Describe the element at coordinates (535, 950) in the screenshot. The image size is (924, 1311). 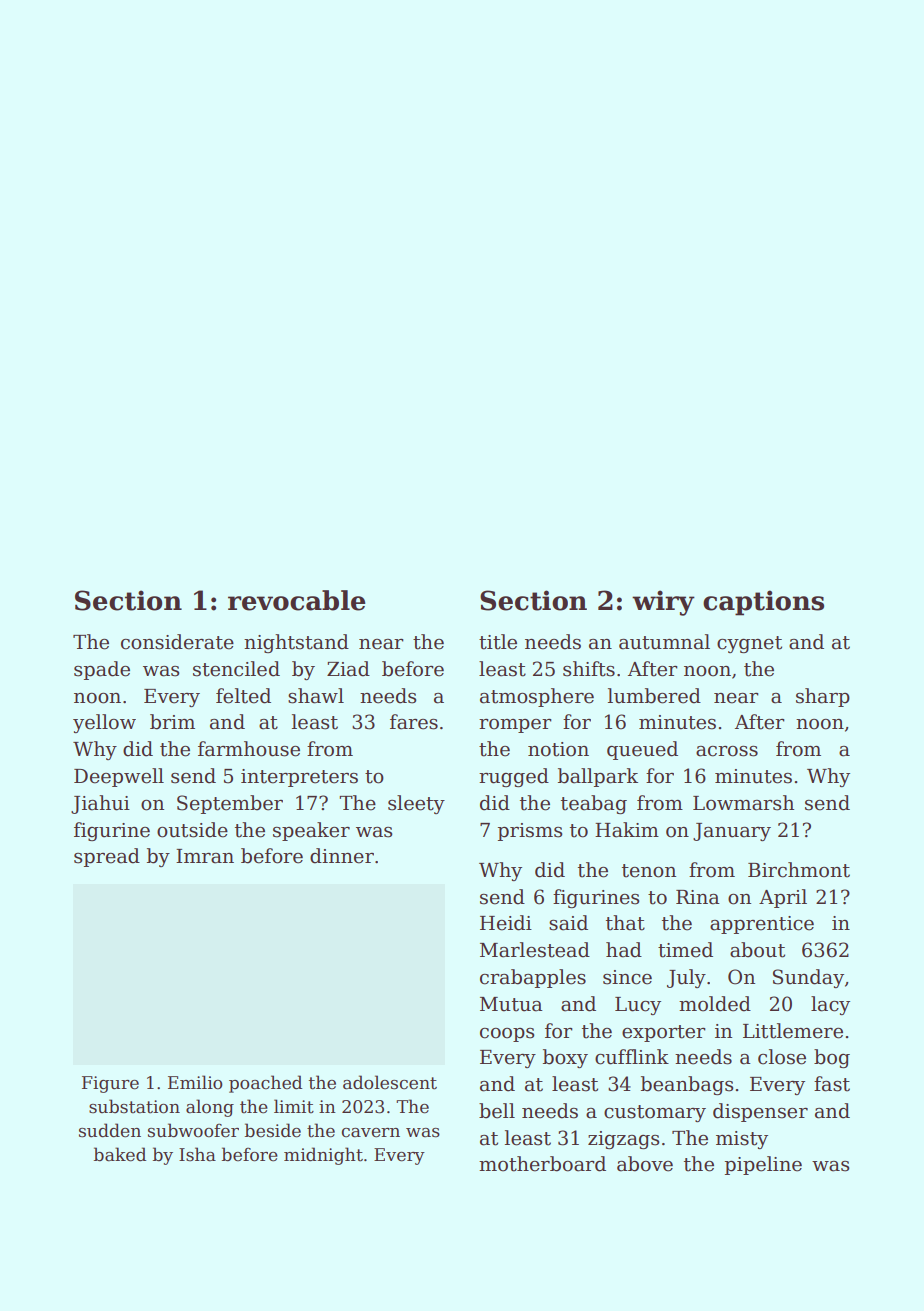
I see `Marlestead` at that location.
